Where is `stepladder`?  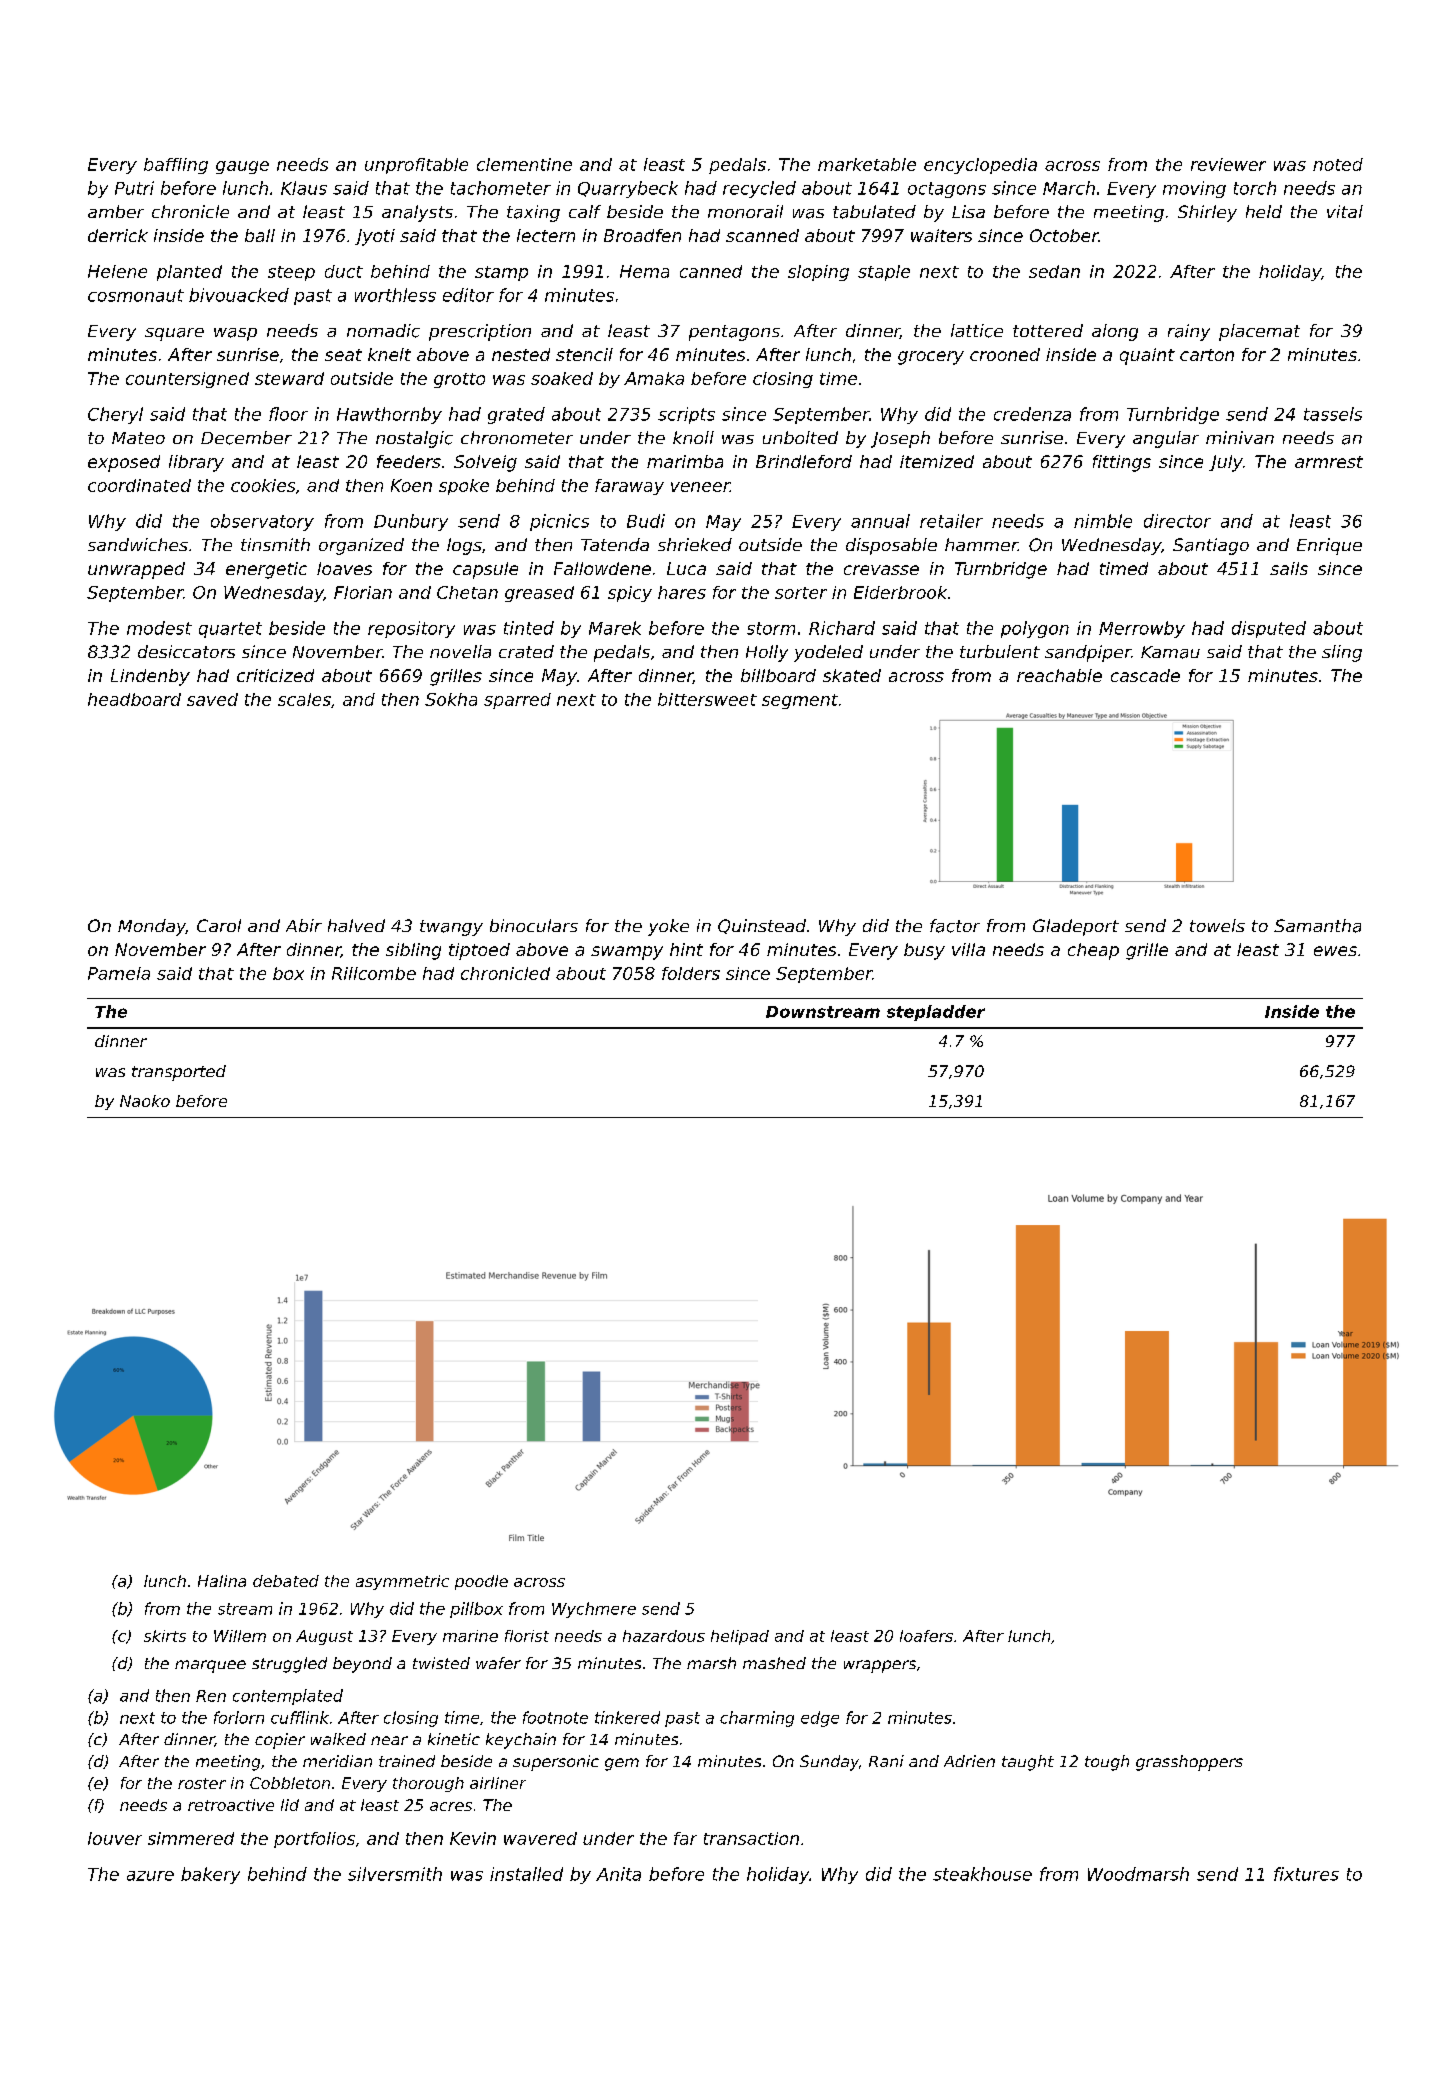
stepladder is located at coordinates (936, 1013).
